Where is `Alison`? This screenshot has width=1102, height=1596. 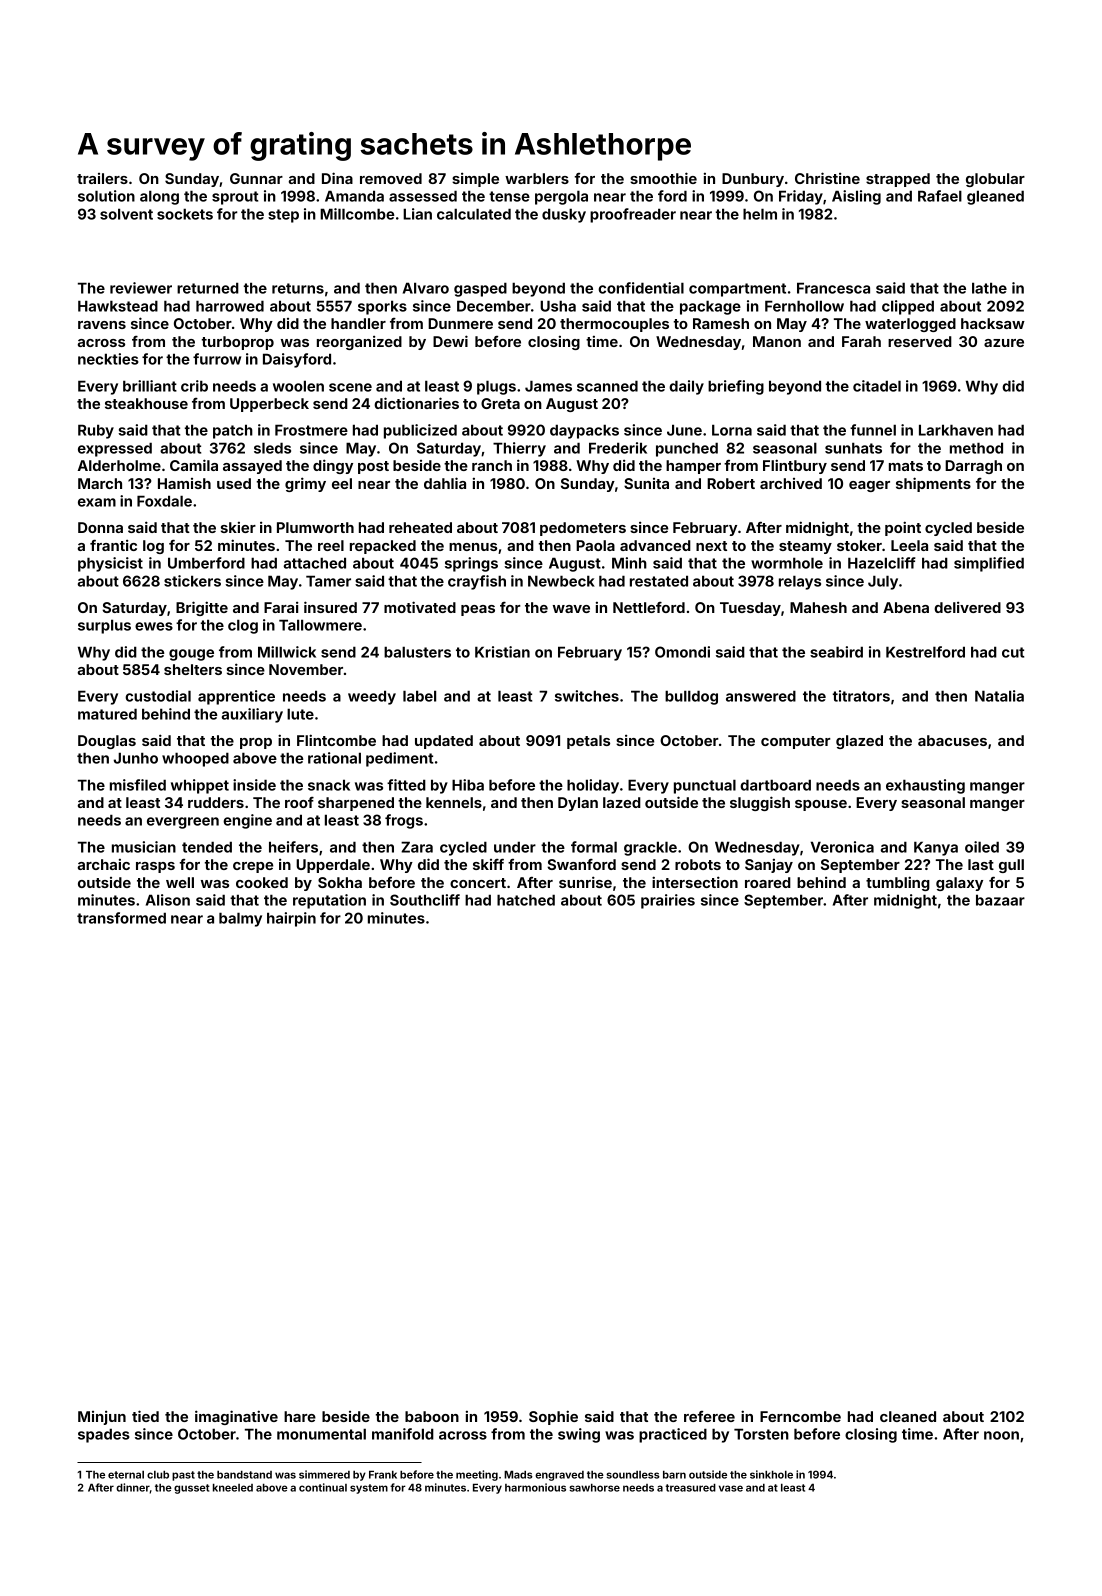 Alison is located at coordinates (168, 900).
